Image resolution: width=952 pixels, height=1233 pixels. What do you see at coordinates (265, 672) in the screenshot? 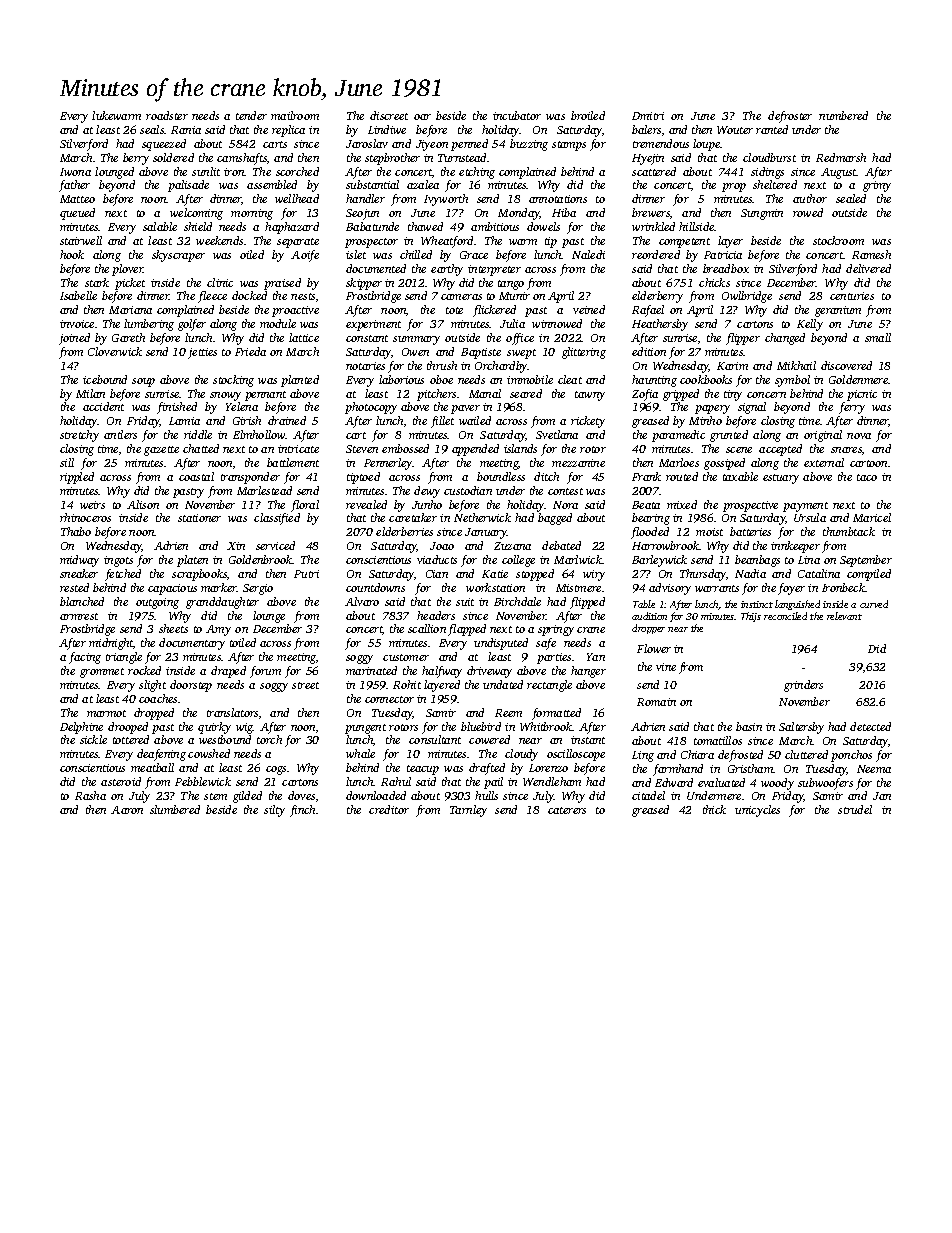
I see `forum` at bounding box center [265, 672].
